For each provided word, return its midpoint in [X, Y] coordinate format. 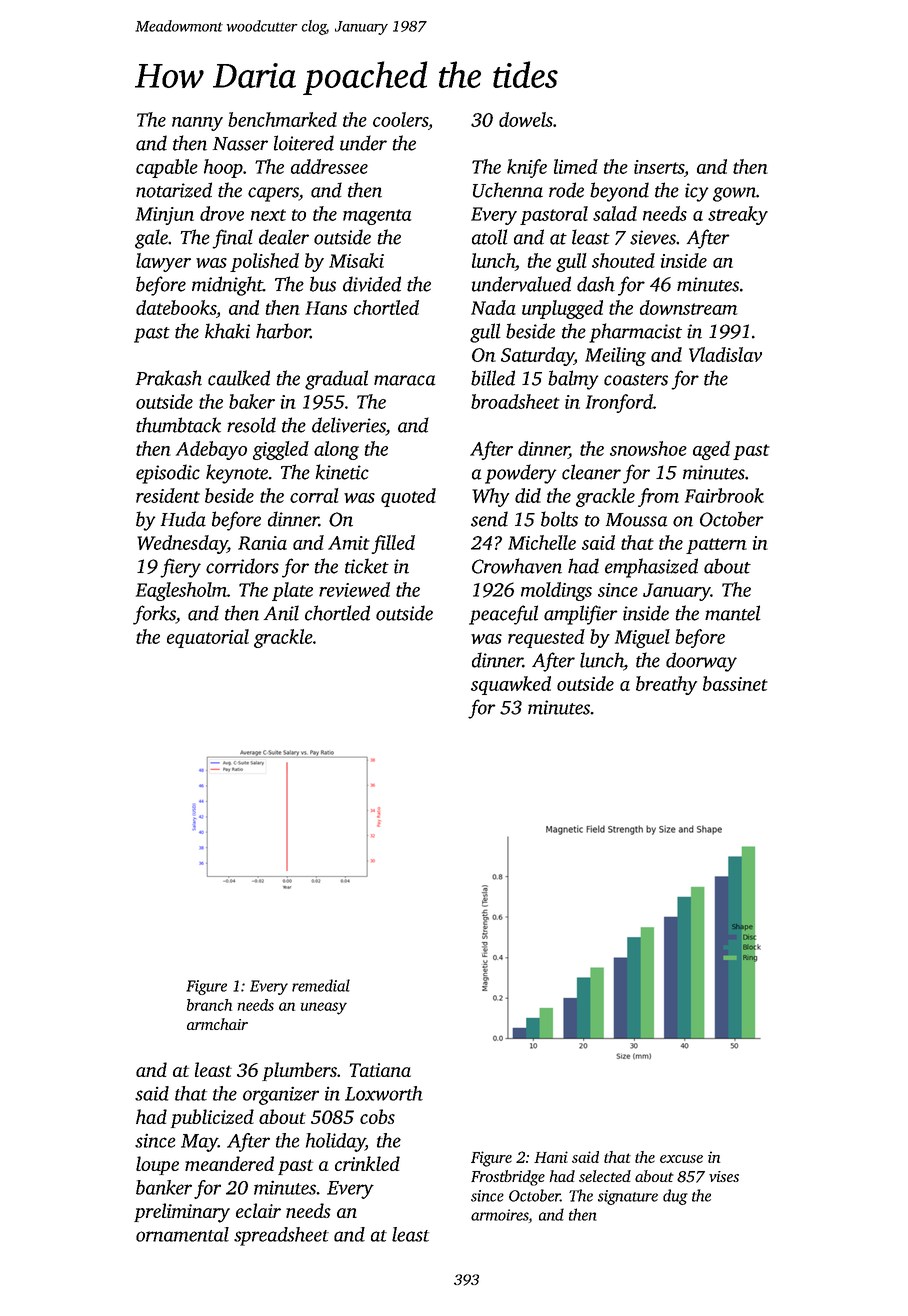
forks [154, 615]
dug [675, 1197]
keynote [237, 474]
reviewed [354, 589]
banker [164, 1187]
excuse [681, 1159]
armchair [217, 1024]
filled [393, 544]
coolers [400, 119]
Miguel [642, 638]
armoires [499, 1215]
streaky [738, 215]
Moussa [637, 520]
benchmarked [282, 119]
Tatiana [380, 1070]
